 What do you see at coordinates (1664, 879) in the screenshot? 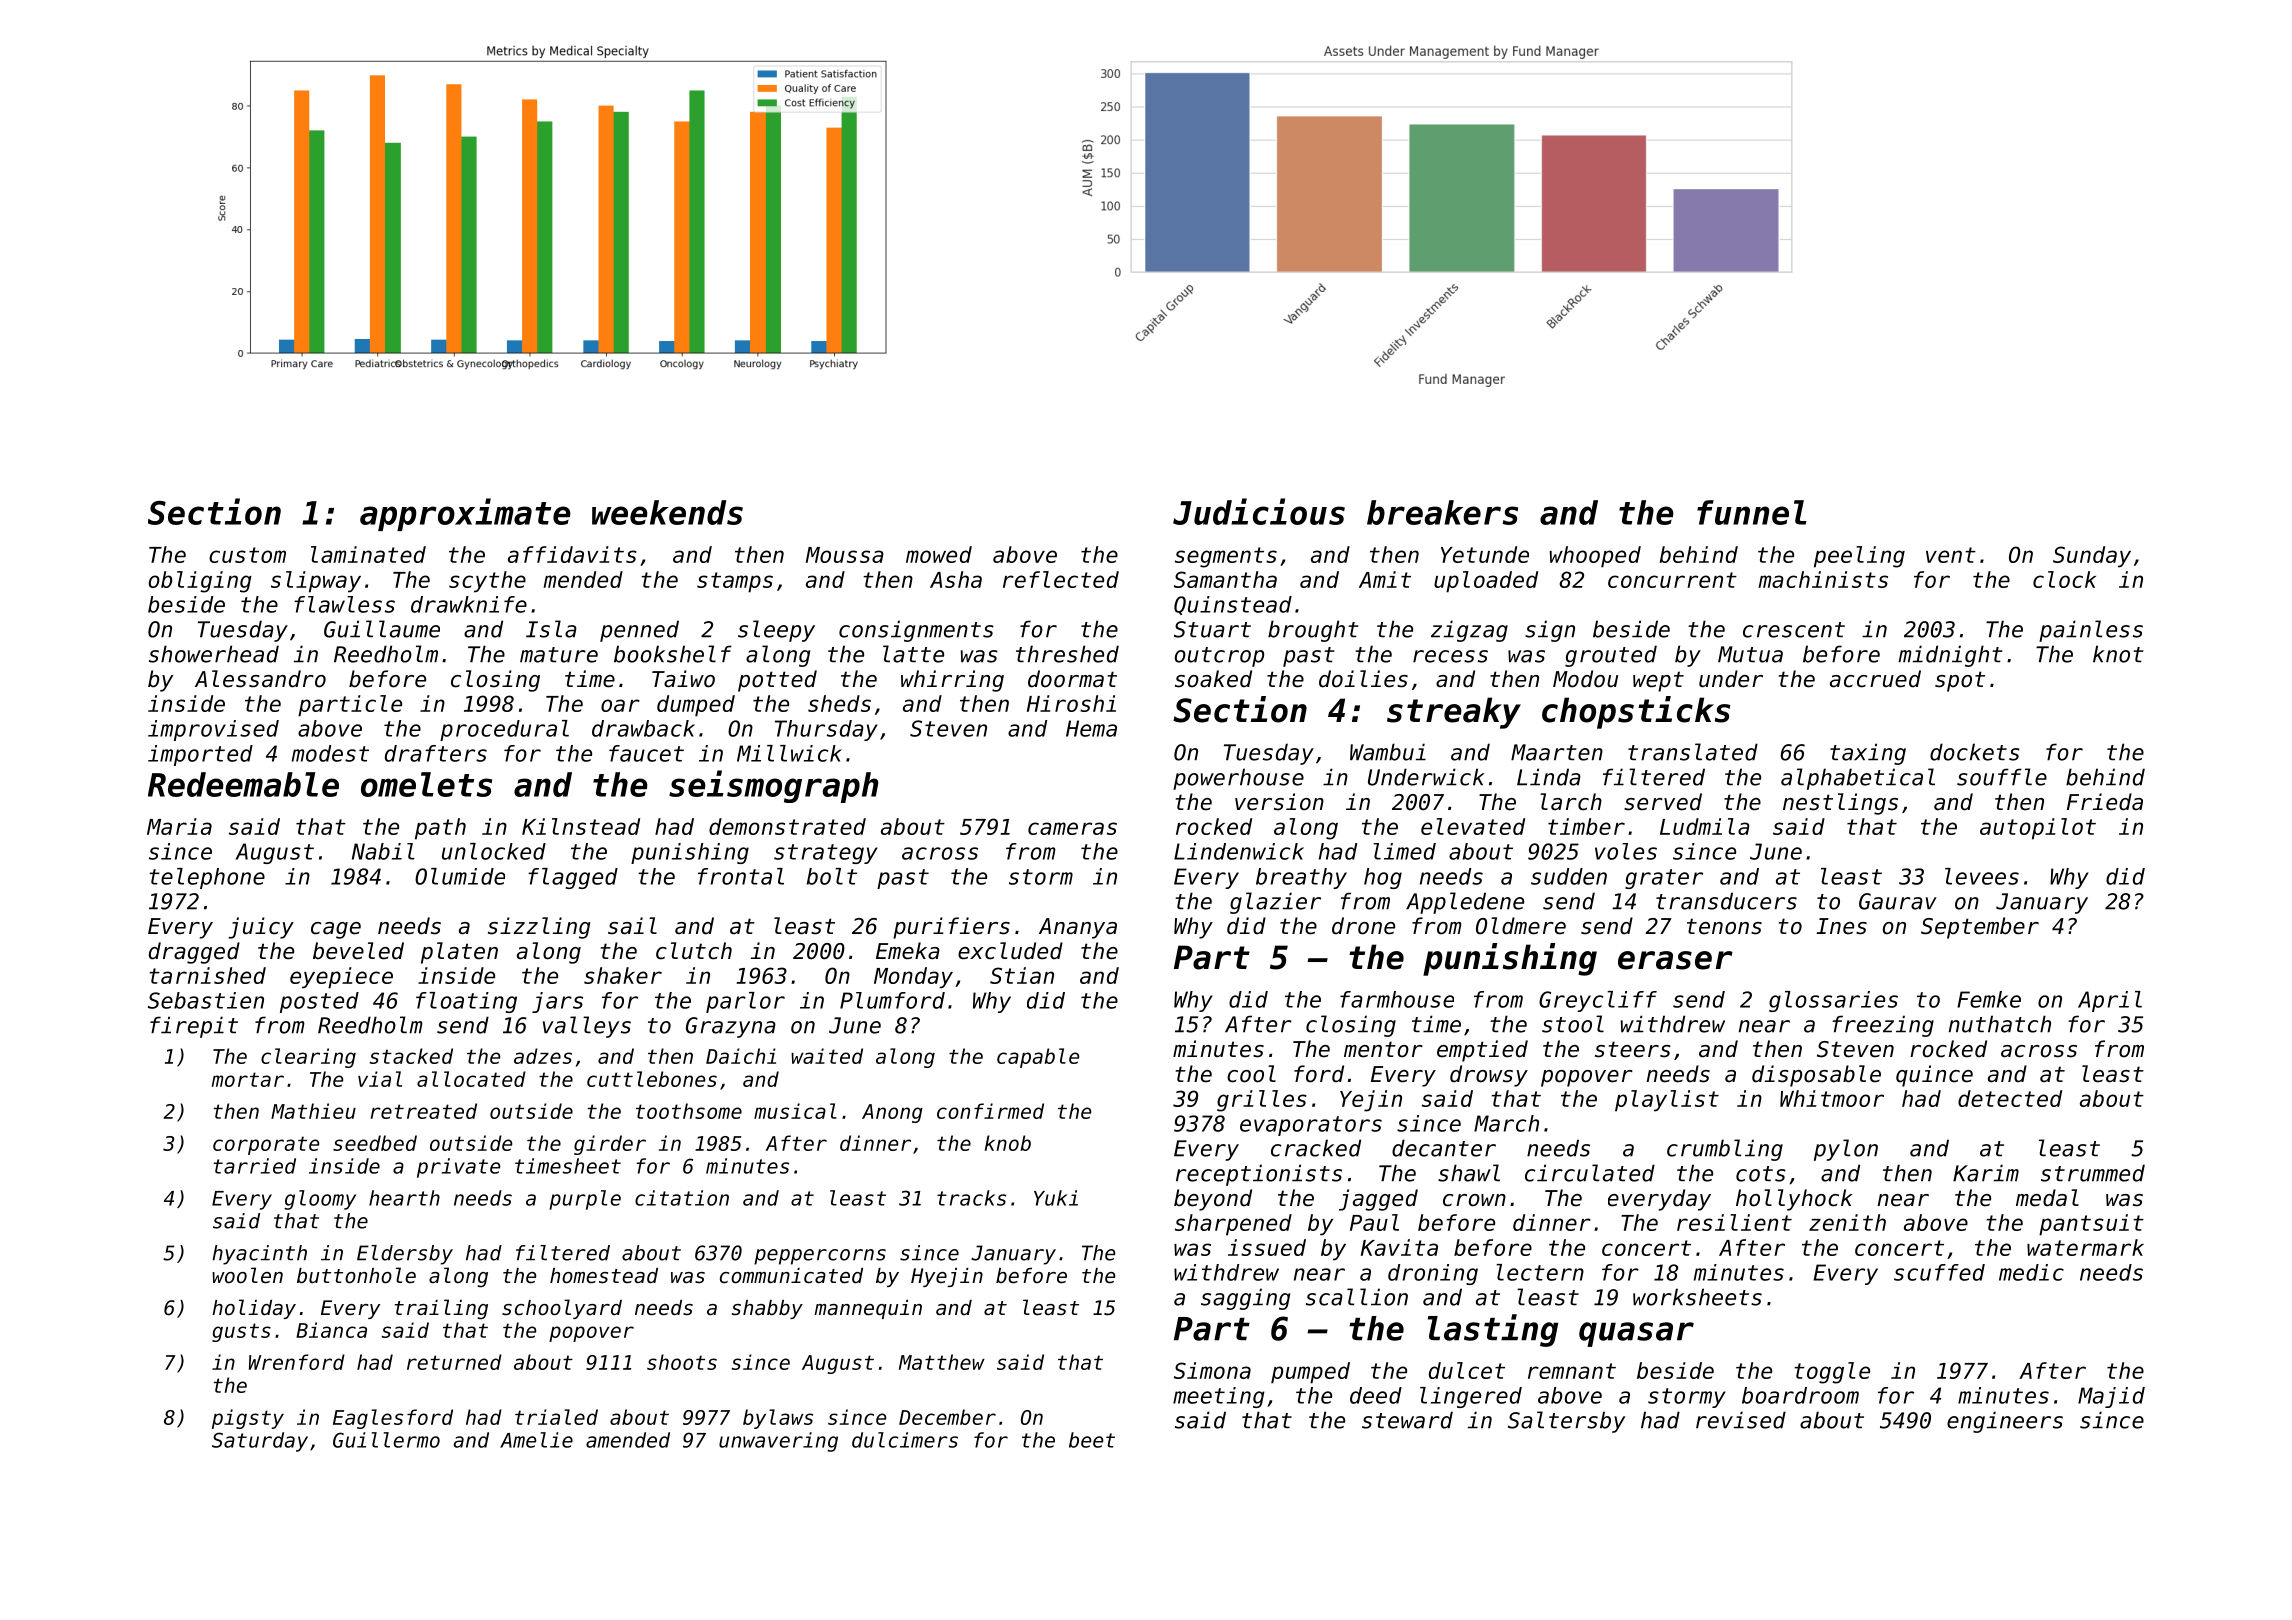
I see `grater` at bounding box center [1664, 879].
